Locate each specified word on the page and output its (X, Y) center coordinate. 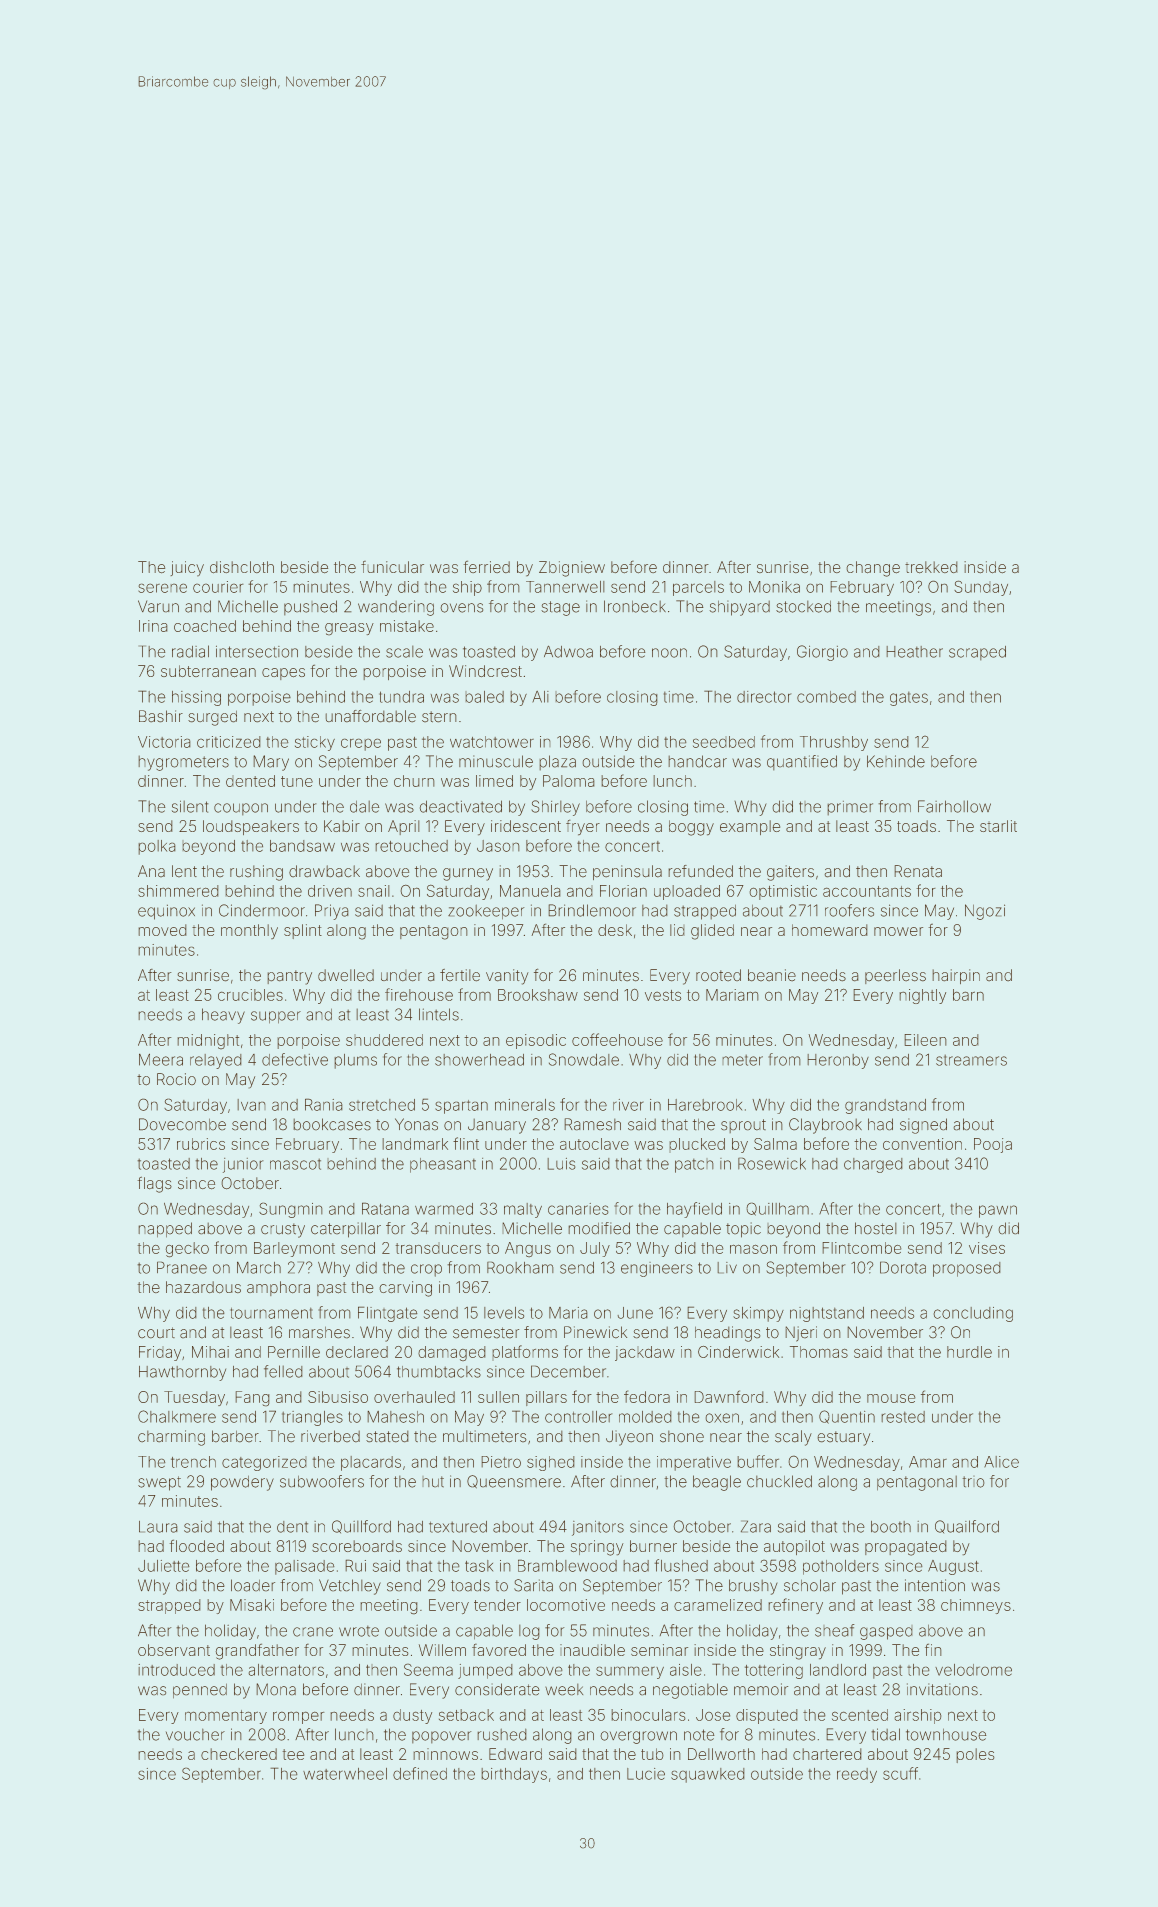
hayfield (694, 1210)
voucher (195, 1734)
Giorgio (822, 653)
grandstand (885, 1106)
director (764, 697)
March (259, 1267)
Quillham (777, 1209)
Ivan (251, 1105)
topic (743, 1230)
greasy (349, 629)
